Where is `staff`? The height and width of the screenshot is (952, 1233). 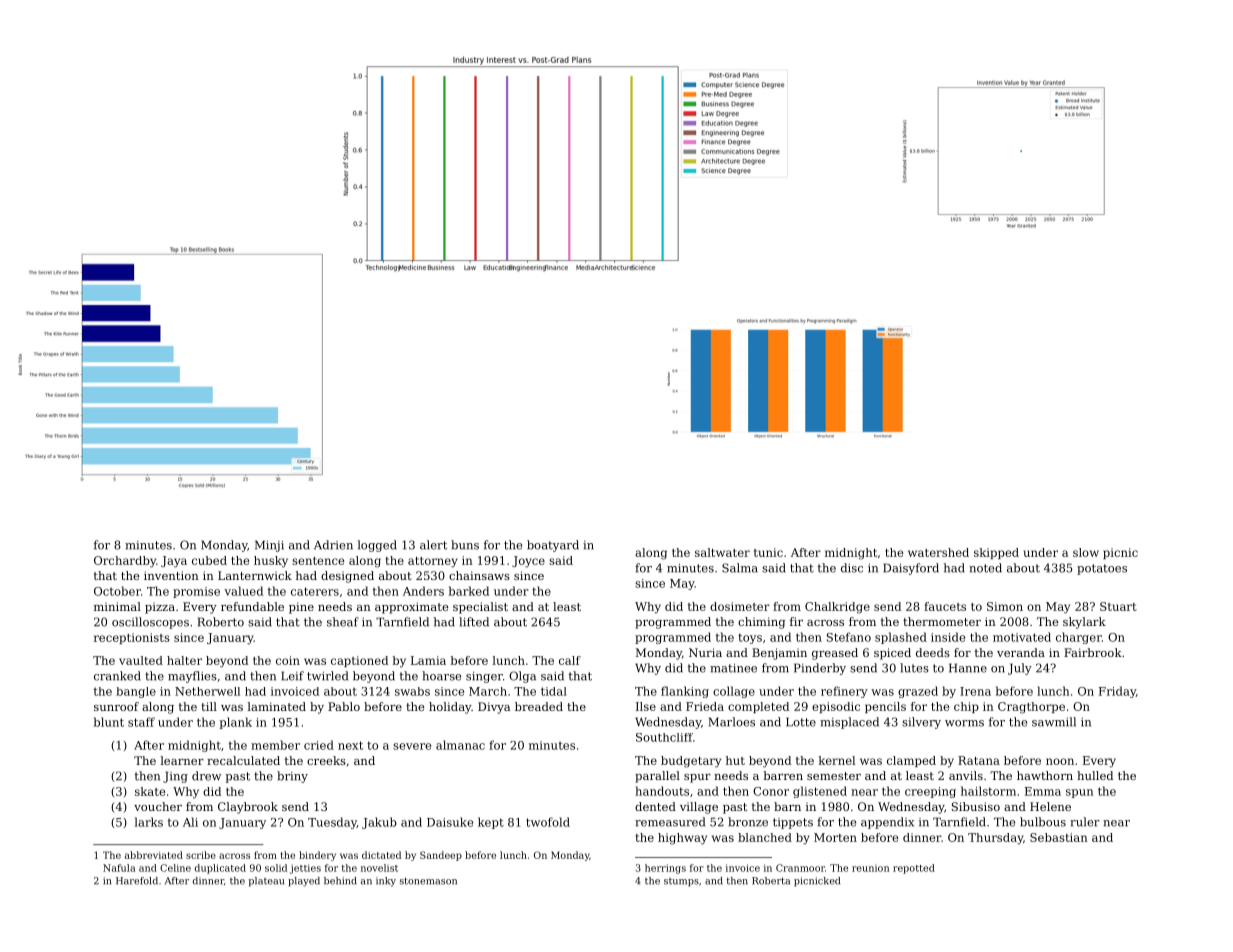
staff is located at coordinates (141, 722).
